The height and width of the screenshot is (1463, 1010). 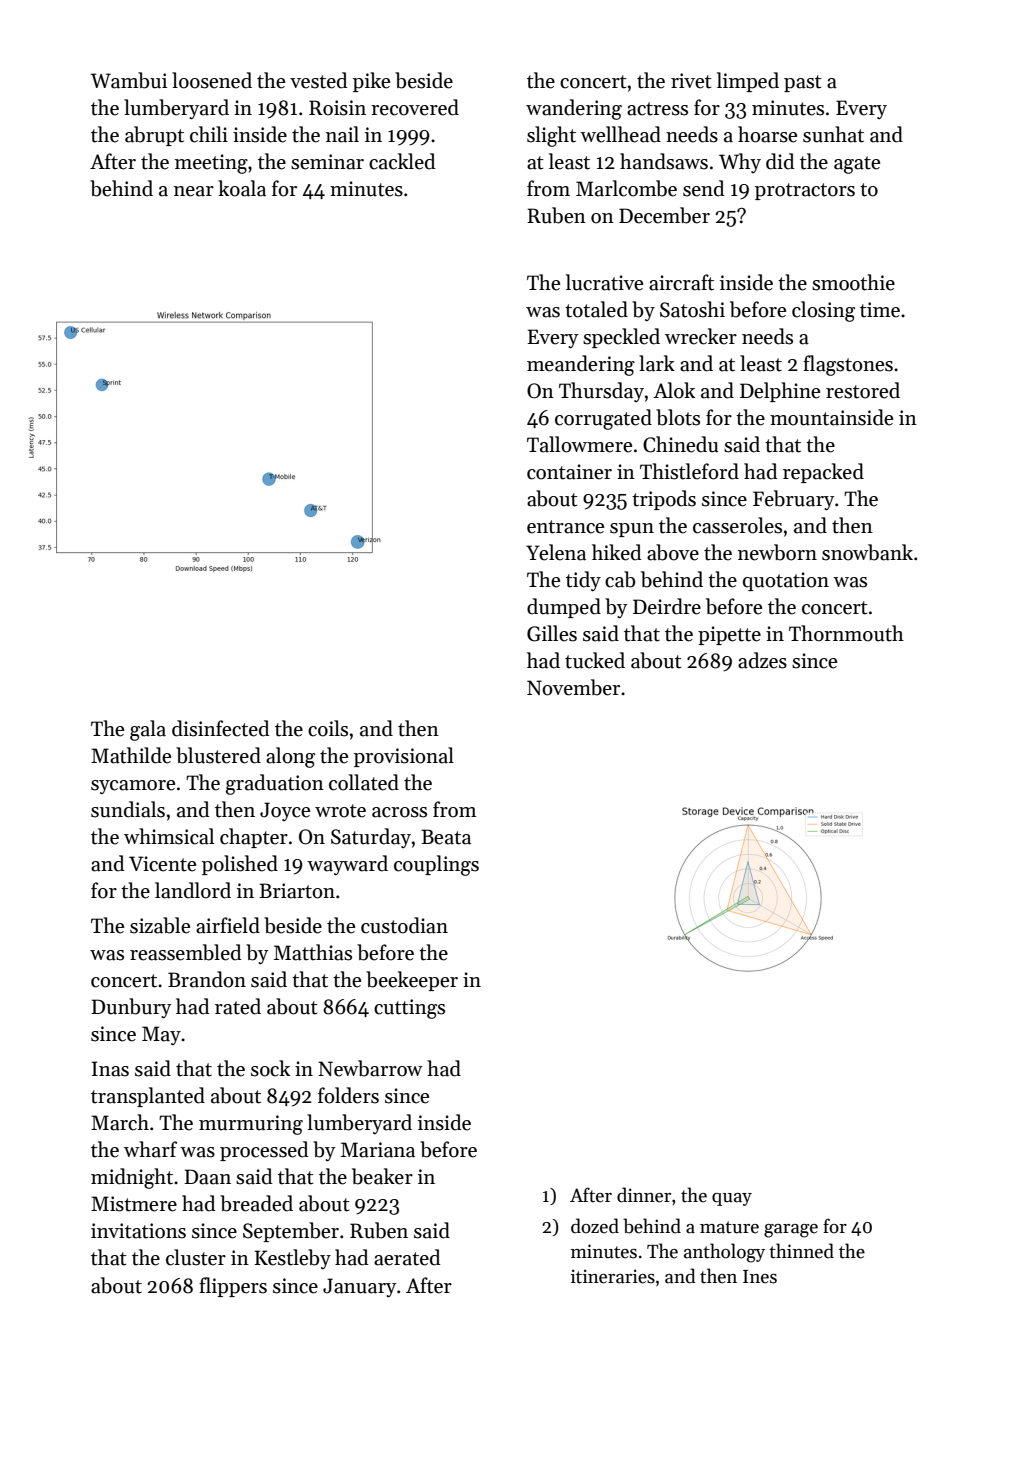 What do you see at coordinates (556, 552) in the screenshot?
I see `Yelena` at bounding box center [556, 552].
